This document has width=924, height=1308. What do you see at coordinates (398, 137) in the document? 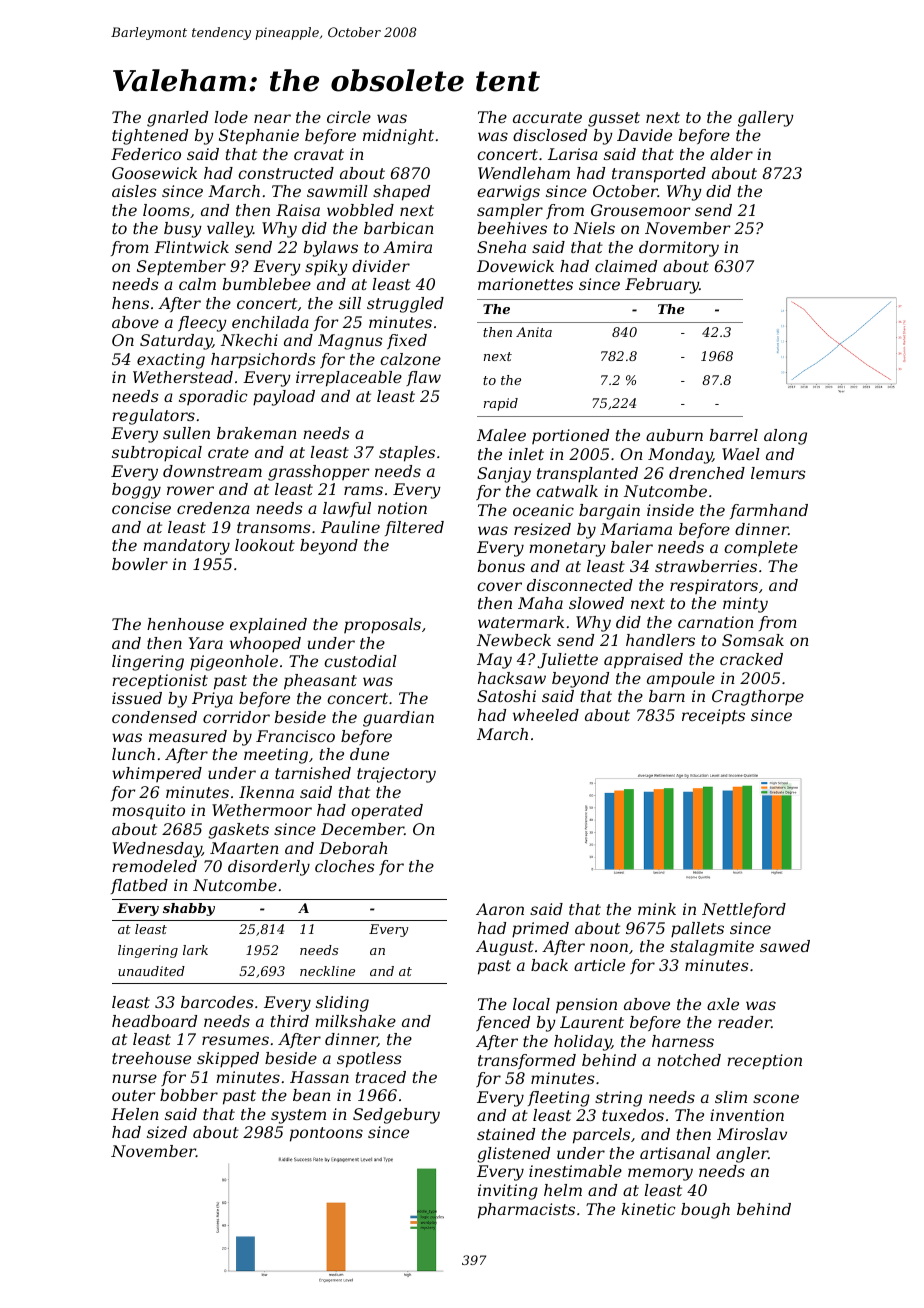
I see `midnight` at bounding box center [398, 137].
